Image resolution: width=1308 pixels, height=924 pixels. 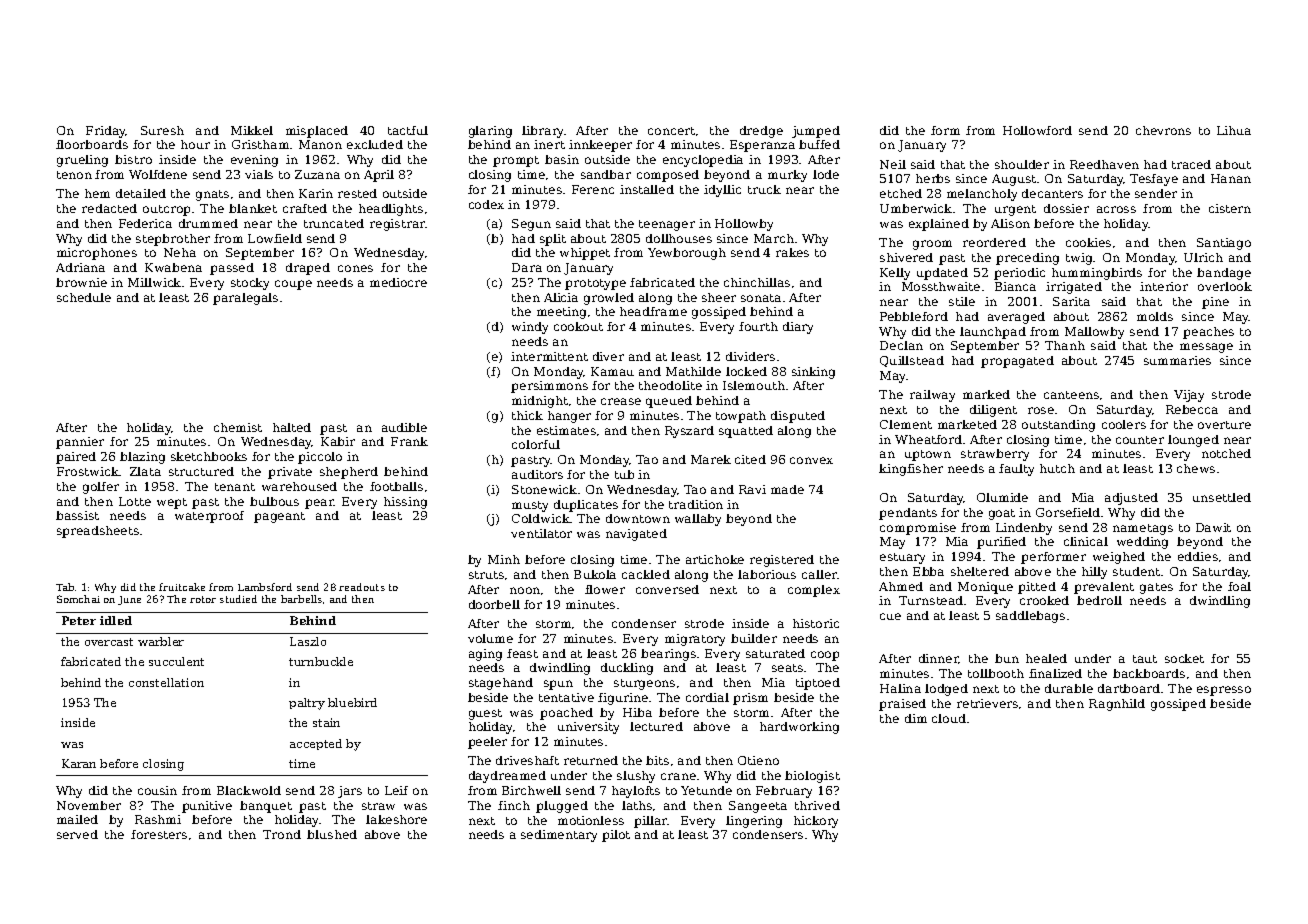 I want to click on Ragnhild, so click(x=1117, y=705).
